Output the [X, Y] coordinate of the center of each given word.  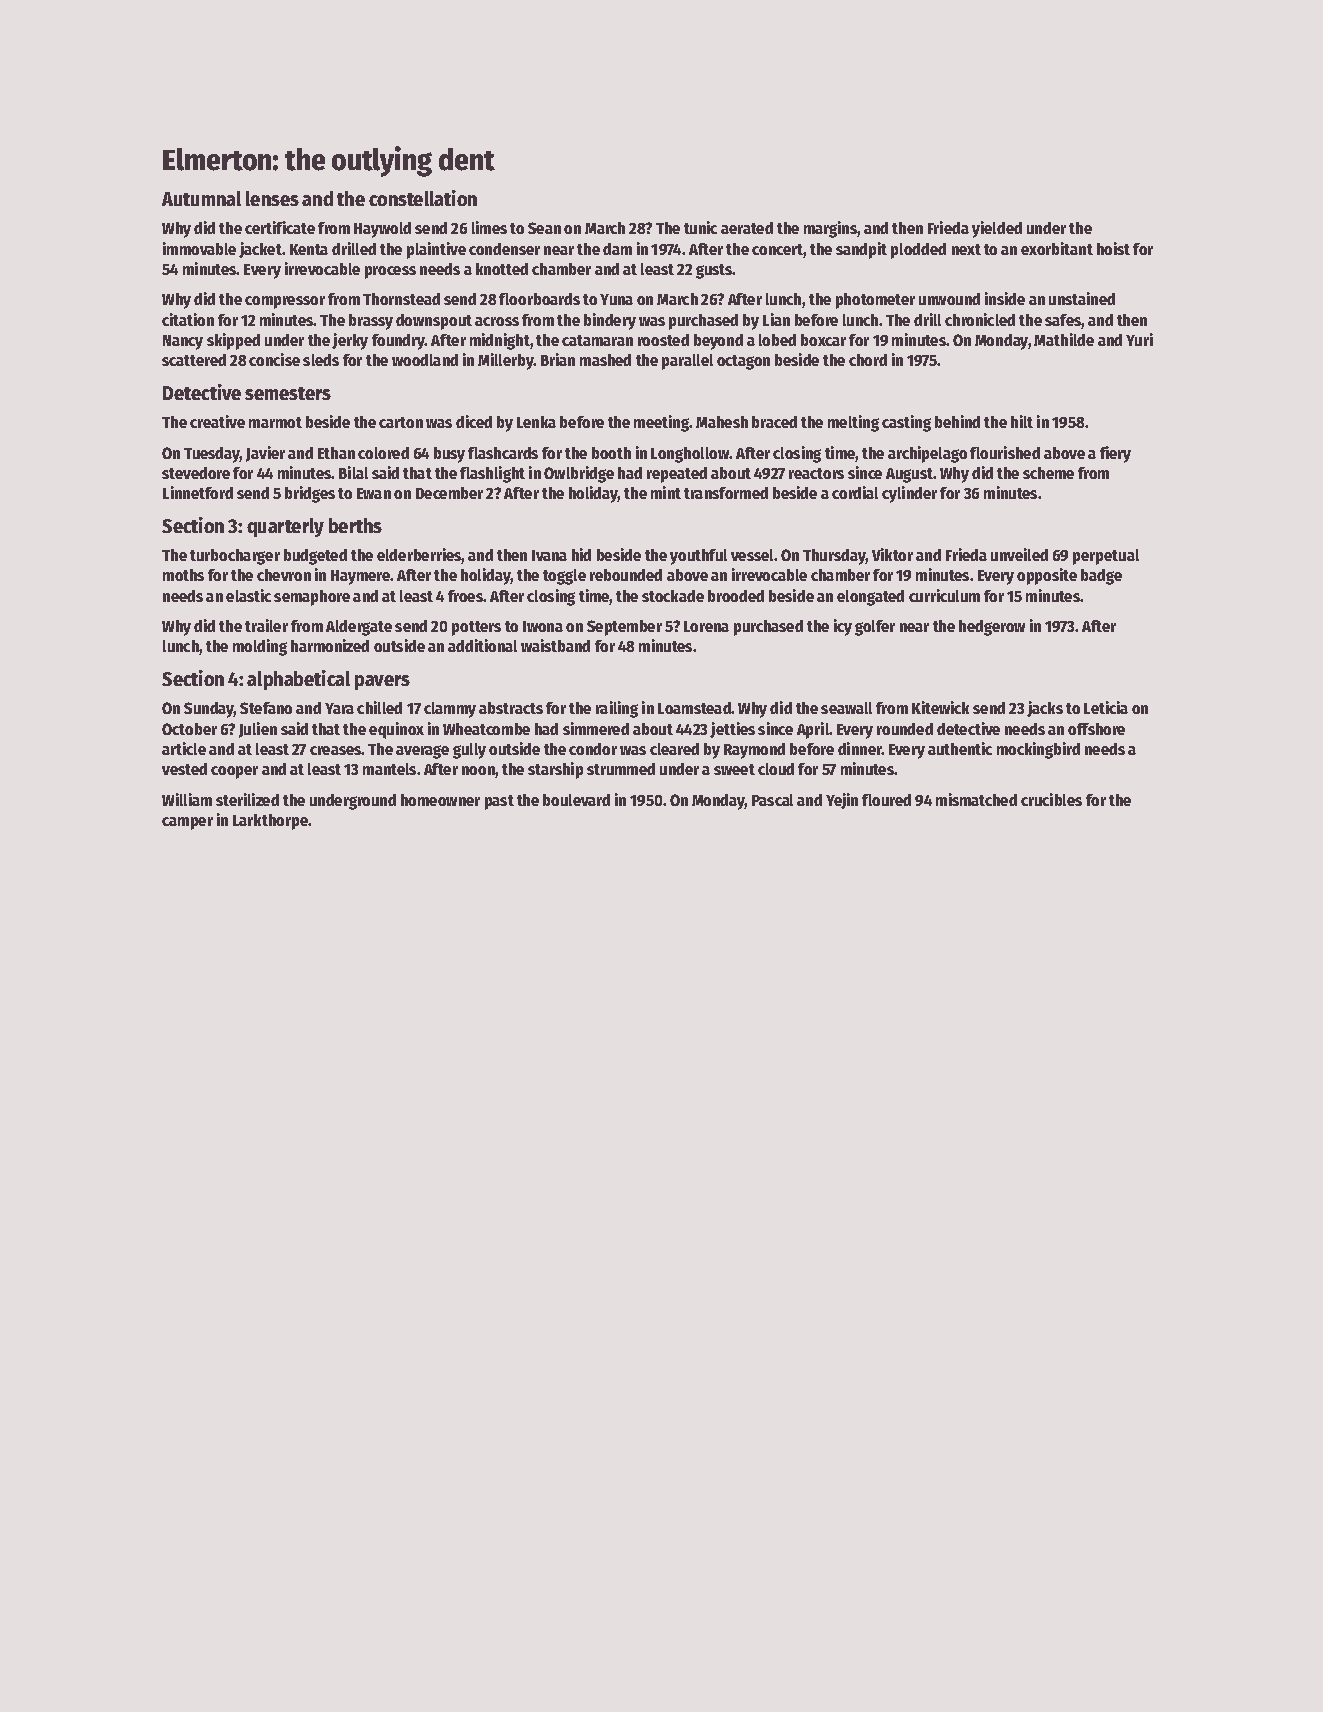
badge [1101, 577]
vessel [753, 555]
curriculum [944, 595]
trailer [266, 625]
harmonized [330, 645]
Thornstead [401, 299]
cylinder [909, 494]
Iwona [543, 626]
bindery [610, 321]
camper [187, 823]
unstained [1082, 298]
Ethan [336, 453]
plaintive [436, 250]
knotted [502, 269]
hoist [1113, 248]
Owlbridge [579, 474]
